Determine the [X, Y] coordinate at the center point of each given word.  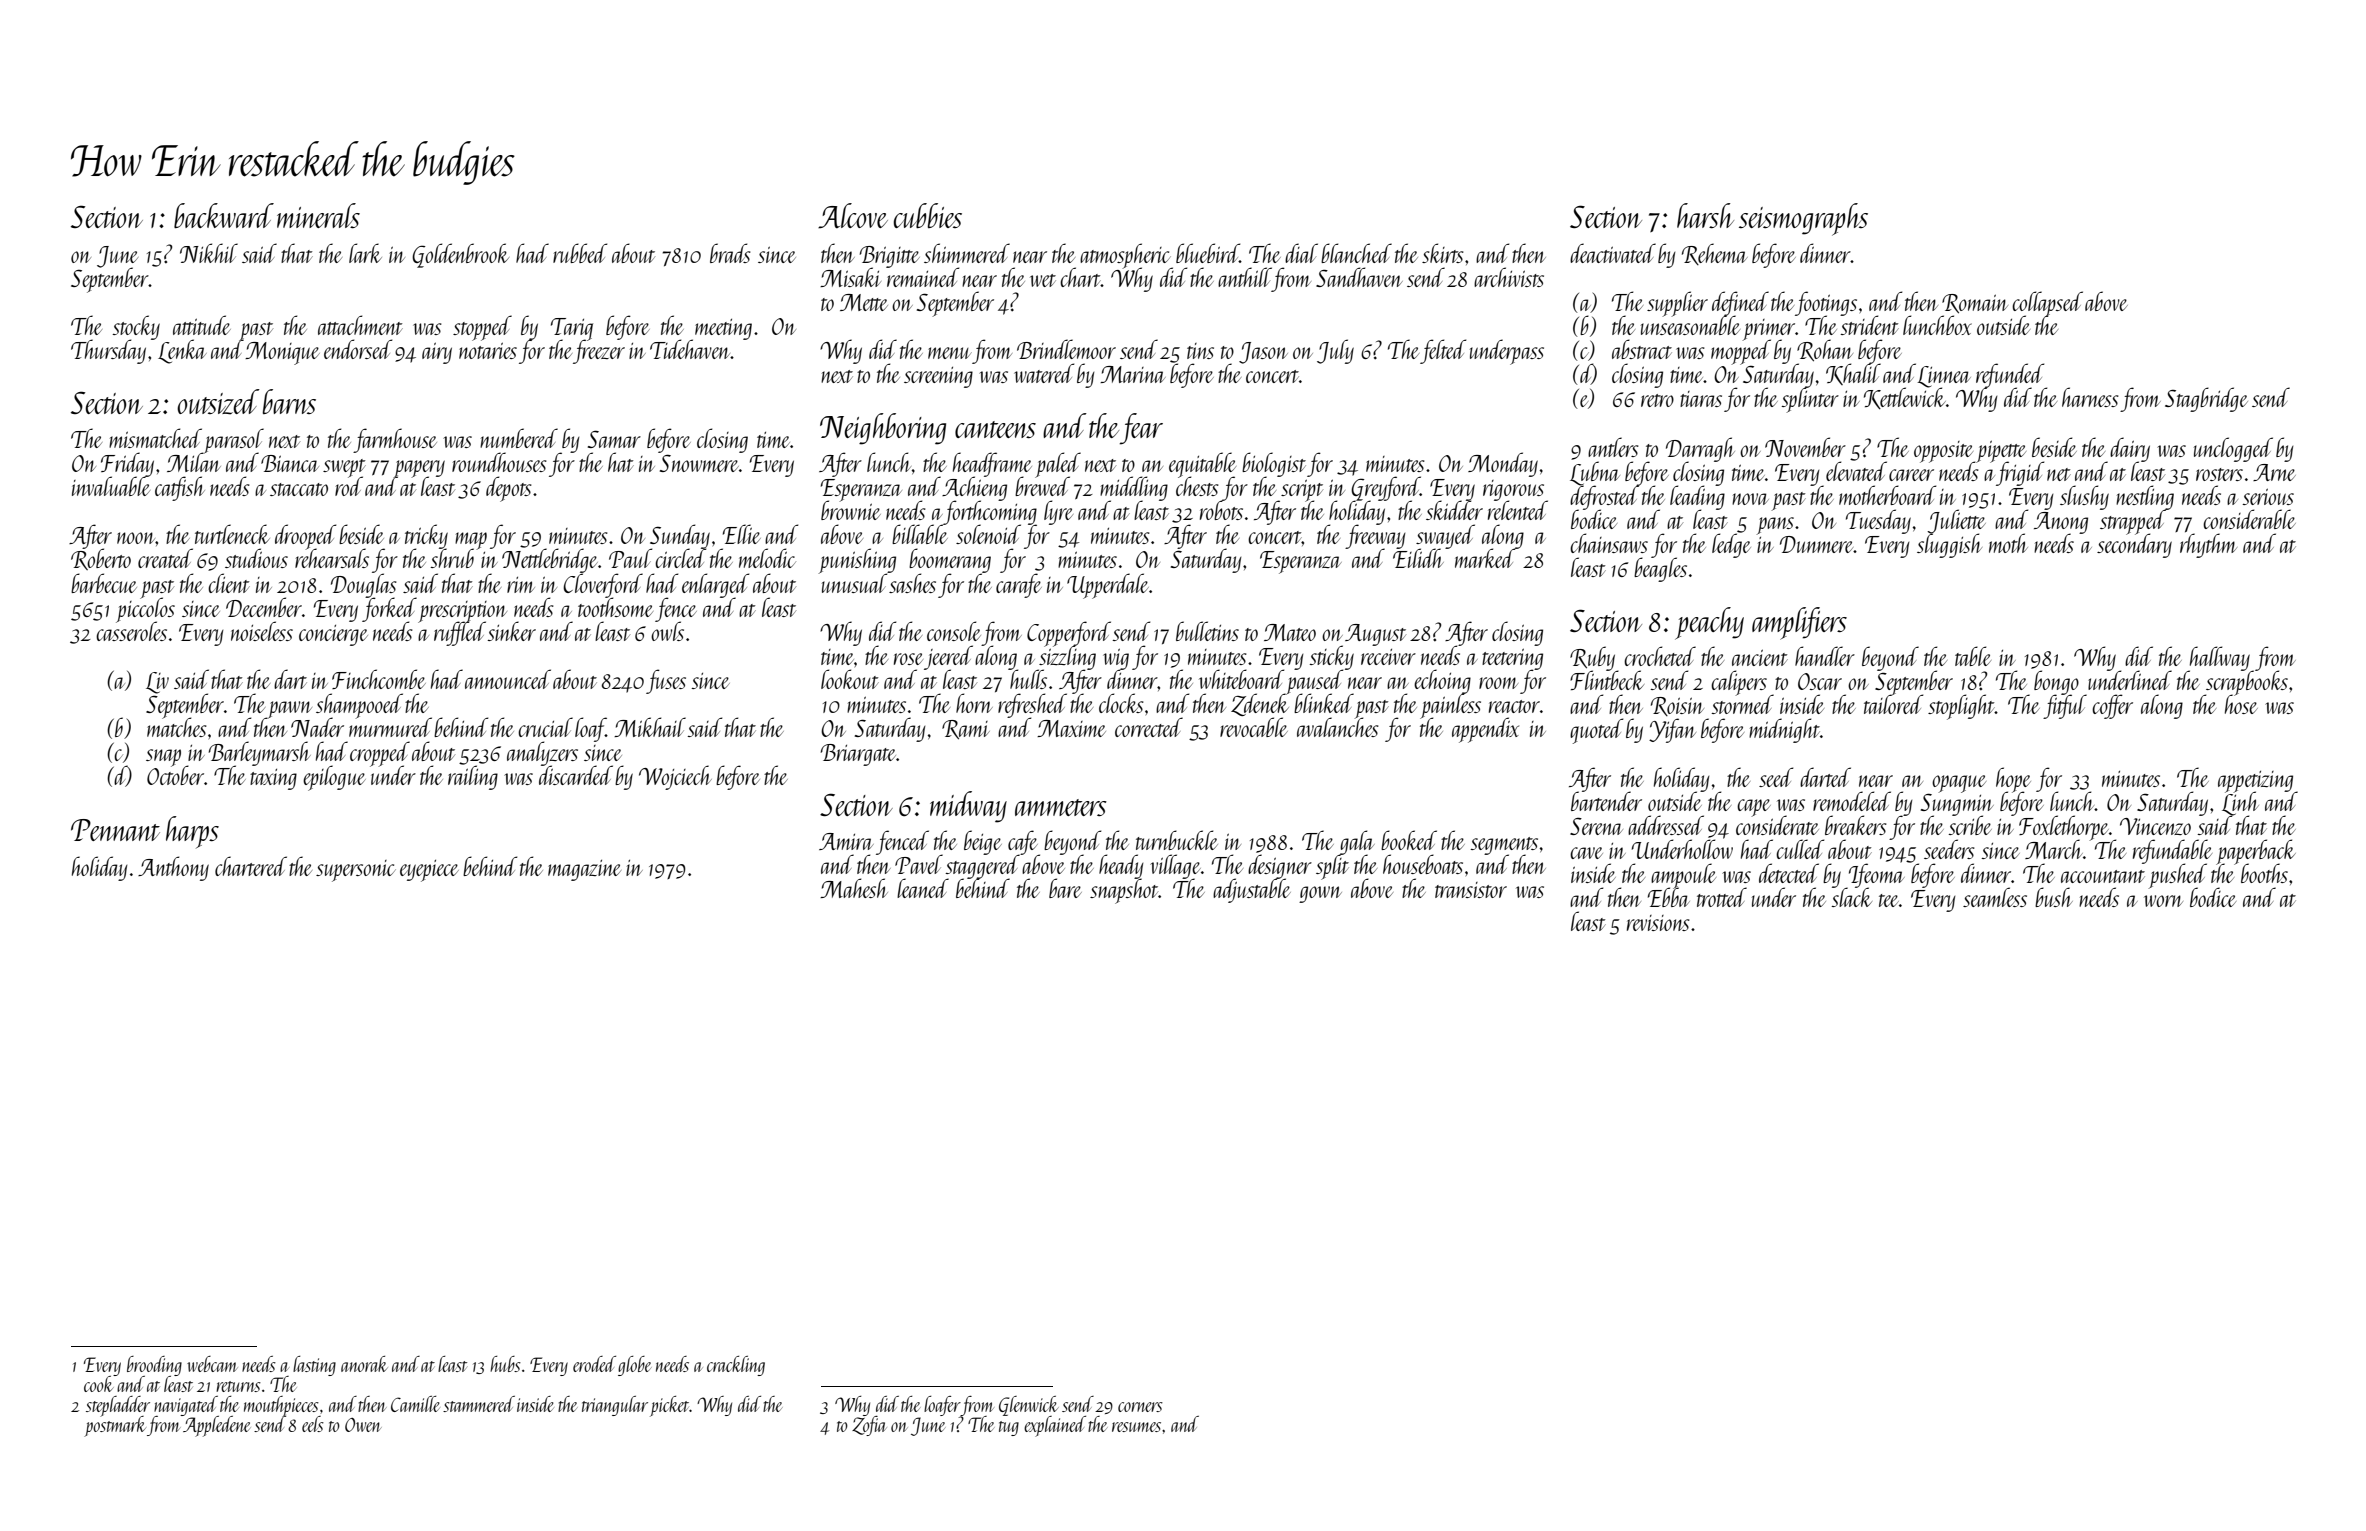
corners [1140, 1407]
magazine [584, 870]
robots [1221, 510]
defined [1740, 303]
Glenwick [1029, 1406]
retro [1657, 400]
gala [1357, 842]
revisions [1658, 923]
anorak [364, 1364]
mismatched [155, 438]
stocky [136, 327]
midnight [1784, 730]
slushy [2084, 497]
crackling [736, 1366]
